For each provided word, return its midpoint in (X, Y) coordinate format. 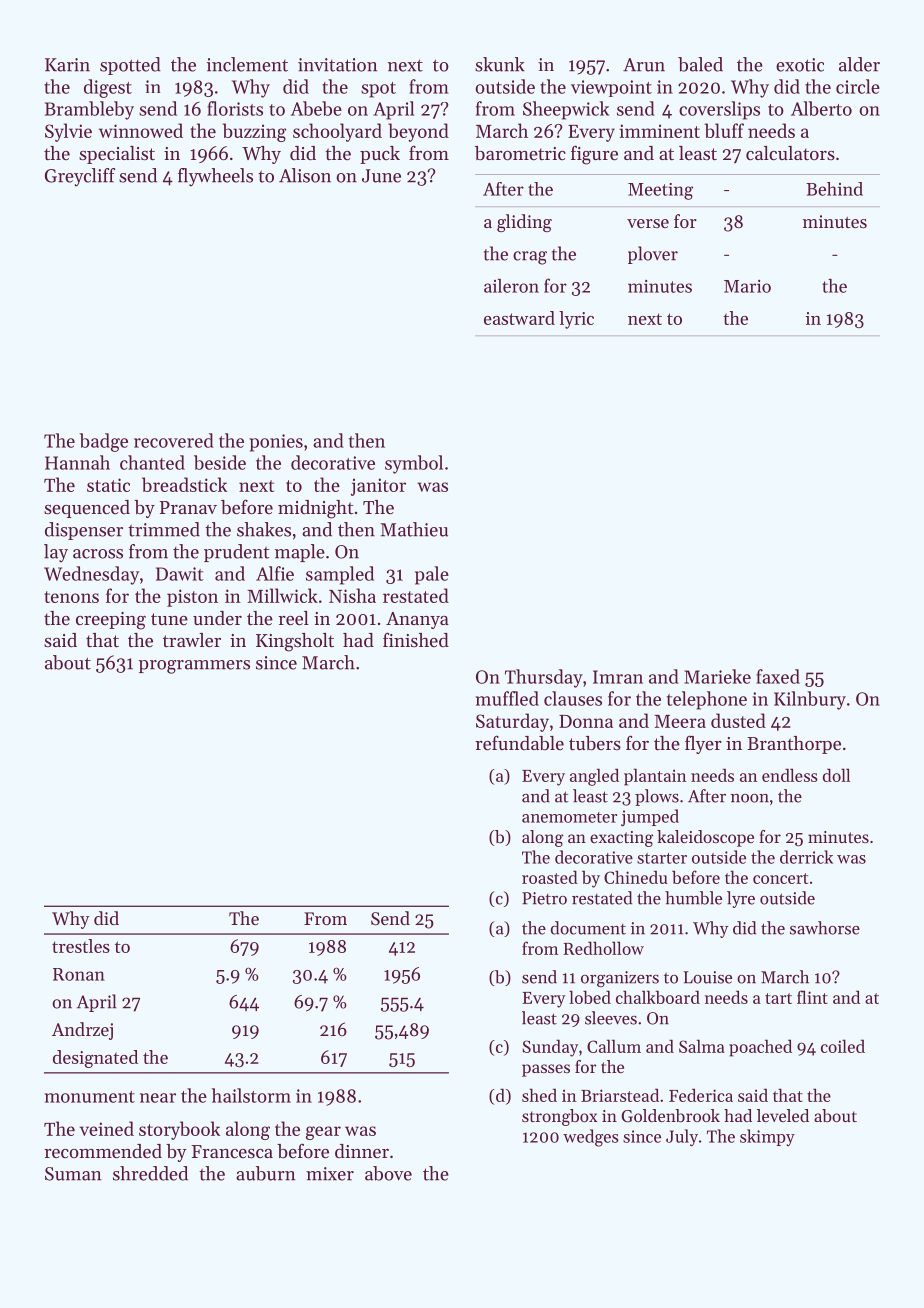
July (682, 1137)
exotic (800, 65)
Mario (747, 286)
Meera (680, 721)
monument (90, 1097)
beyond (418, 132)
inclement (247, 64)
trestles (81, 946)
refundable (519, 742)
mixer (330, 1174)
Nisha (352, 595)
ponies (276, 443)
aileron (511, 286)
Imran (618, 677)
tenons (71, 597)
